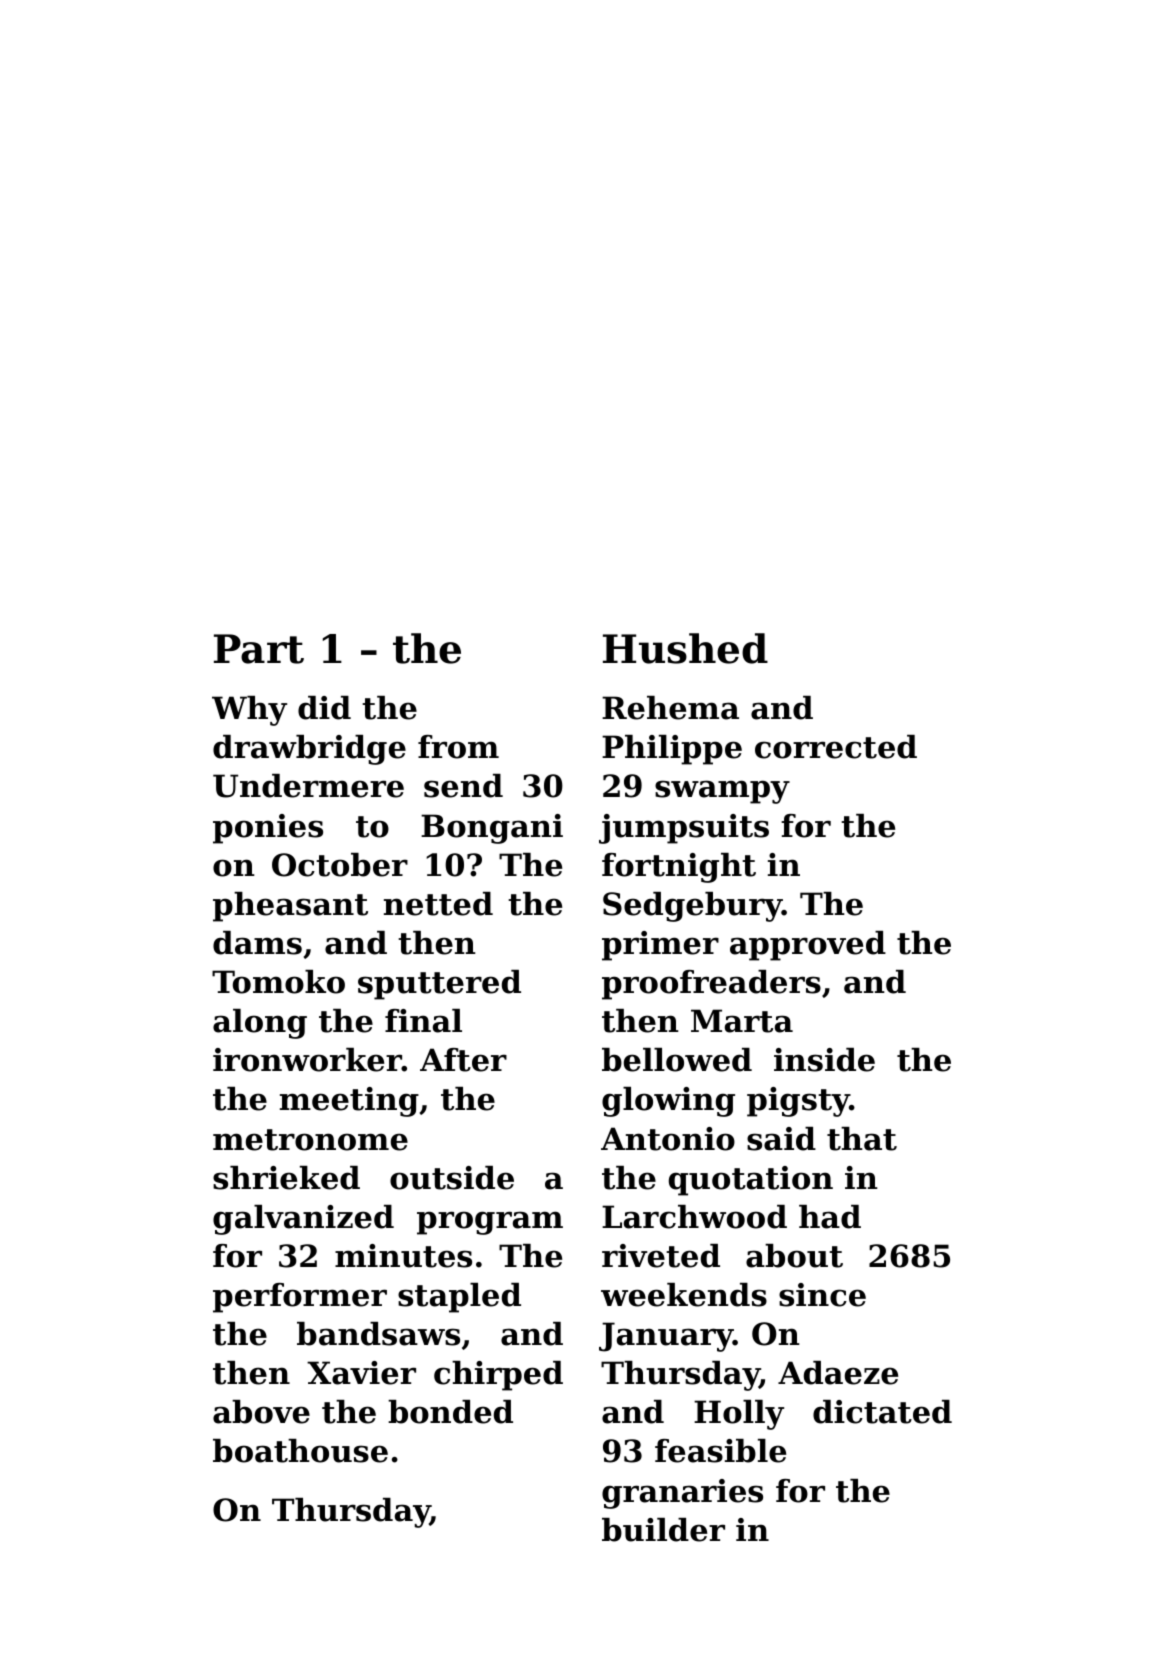  I want to click on since, so click(822, 1295).
